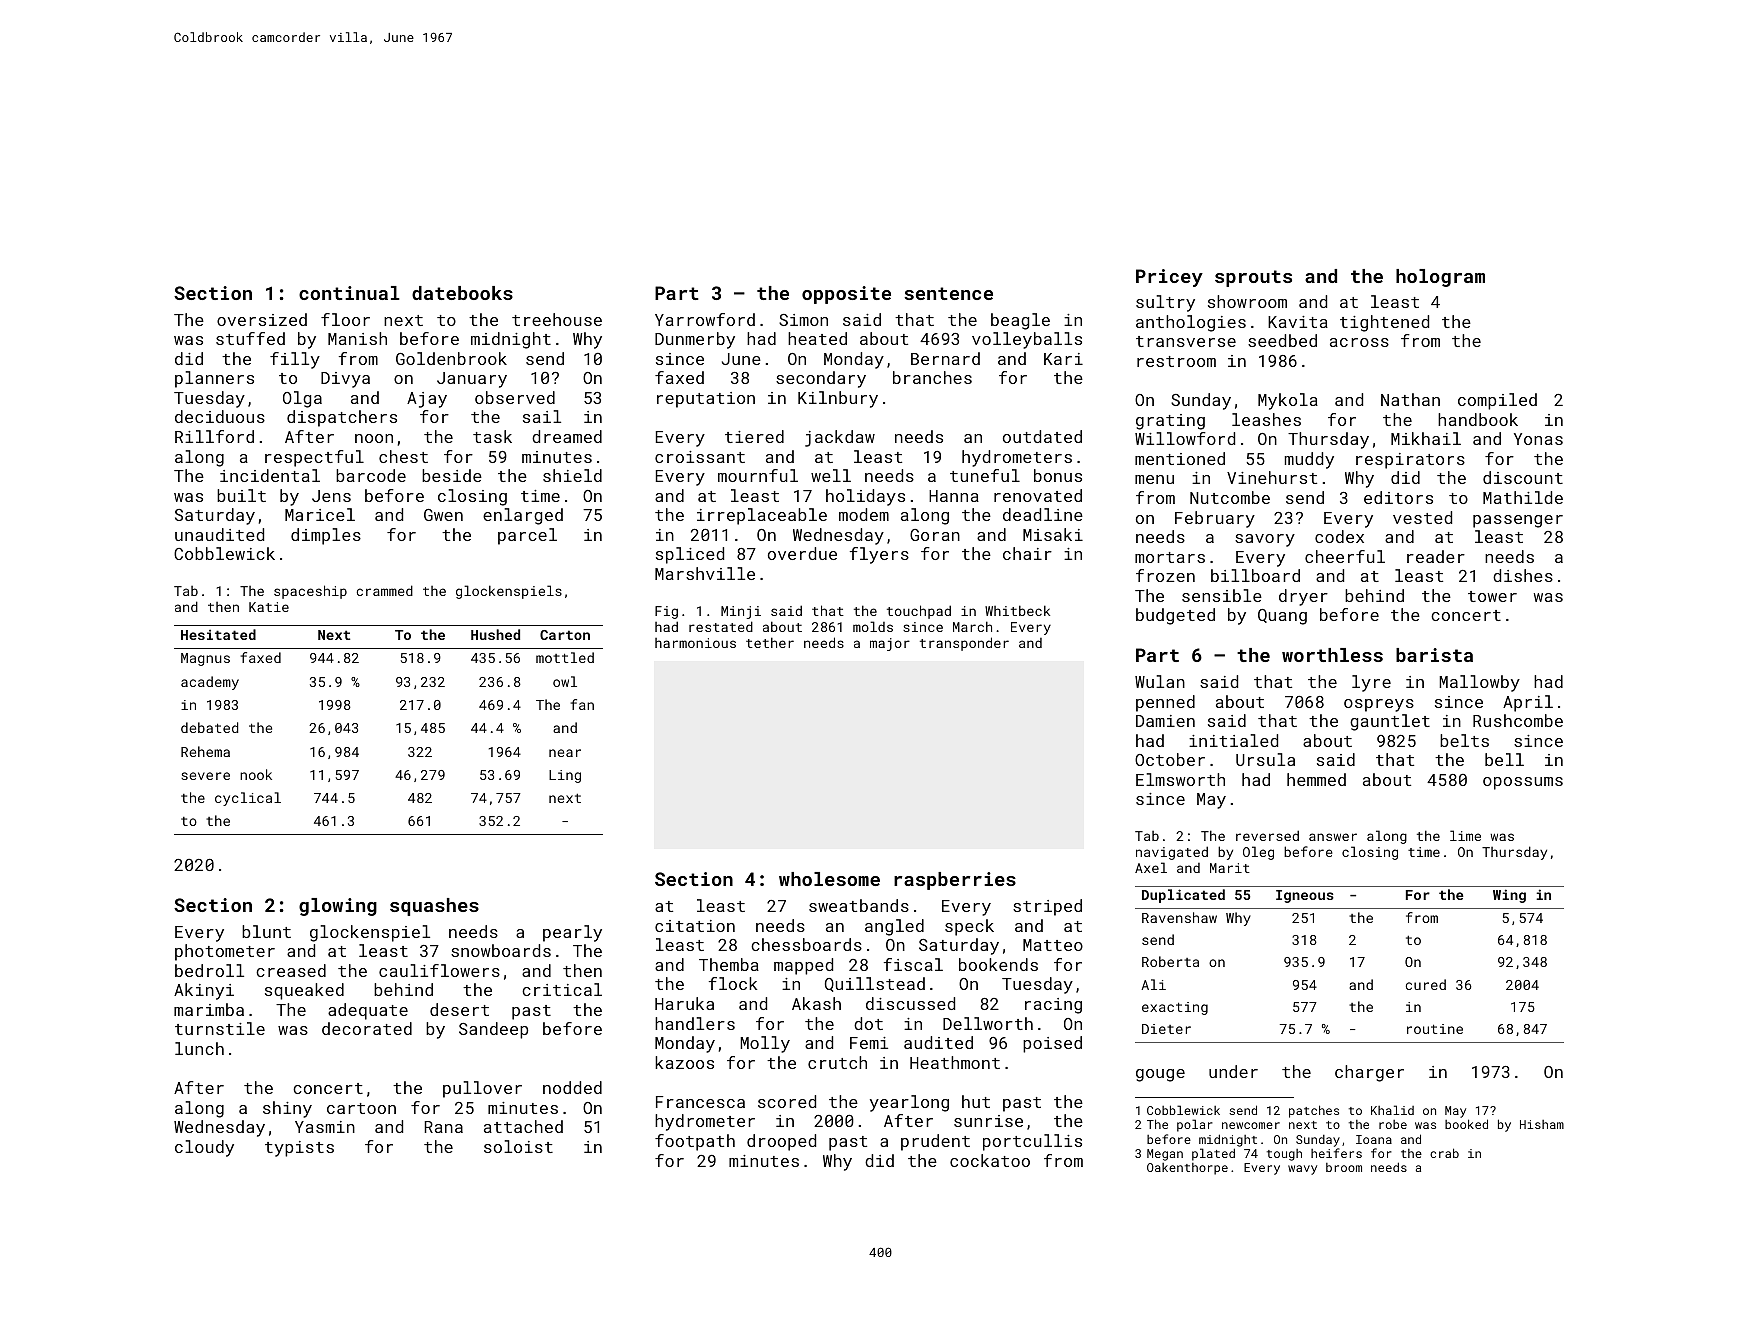 This page has width=1738, height=1343. I want to click on sprouts, so click(1253, 278).
